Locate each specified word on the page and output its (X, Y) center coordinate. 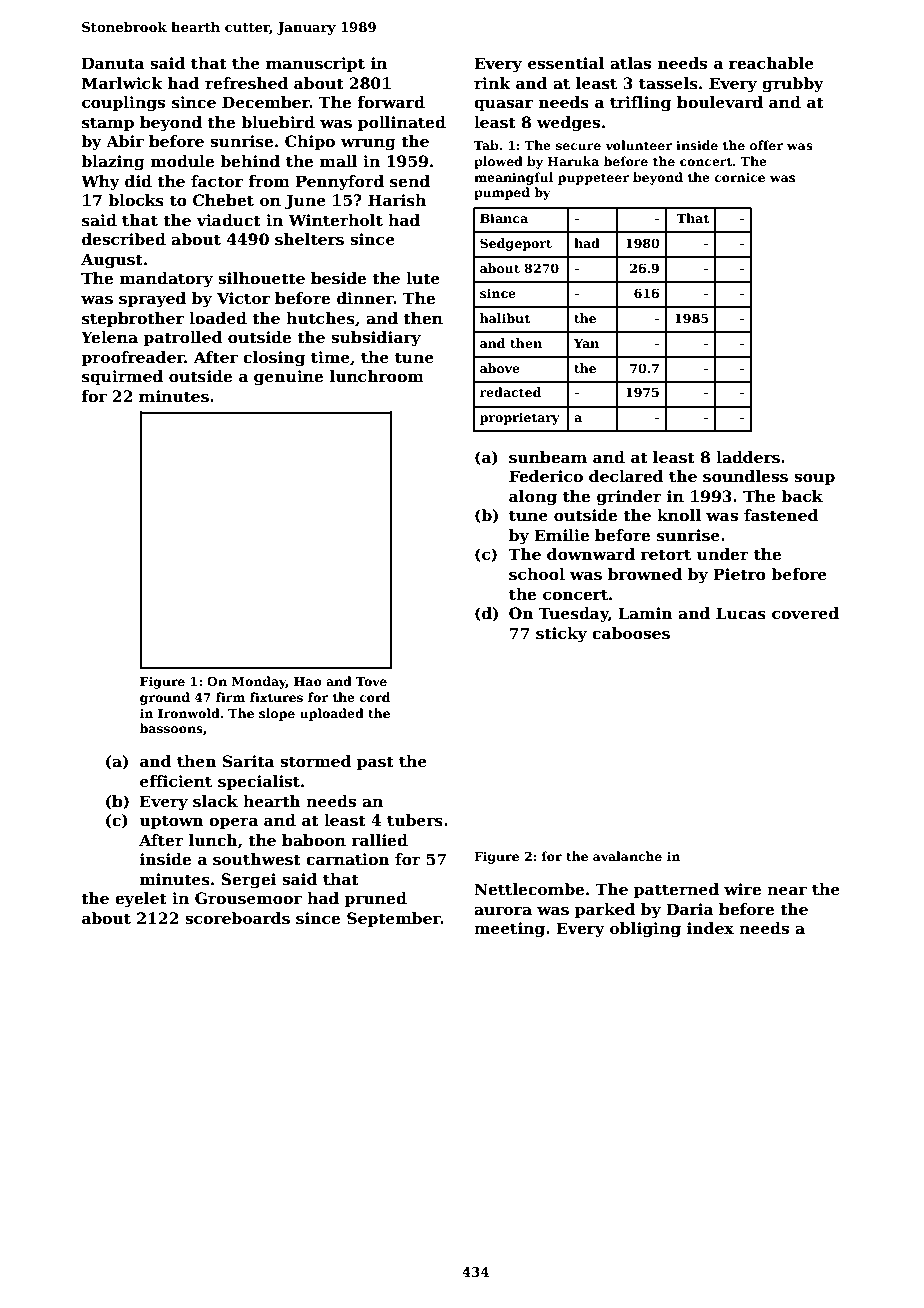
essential (566, 63)
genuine (288, 378)
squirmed (122, 377)
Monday (259, 682)
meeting (509, 930)
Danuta (113, 63)
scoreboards (237, 918)
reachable (771, 63)
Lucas (741, 613)
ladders (748, 457)
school (537, 574)
